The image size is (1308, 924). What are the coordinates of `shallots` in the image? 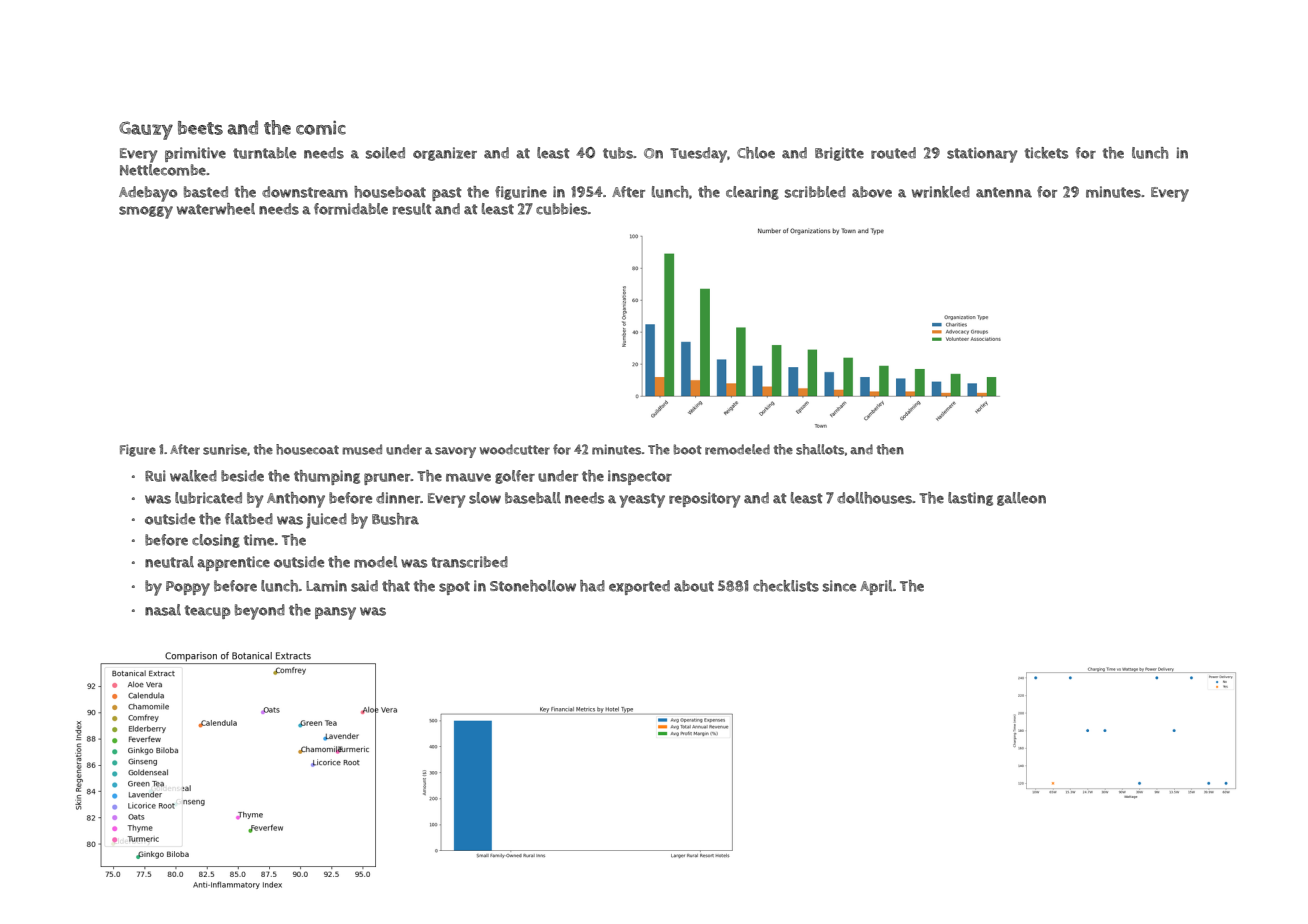 It's located at (820, 449).
